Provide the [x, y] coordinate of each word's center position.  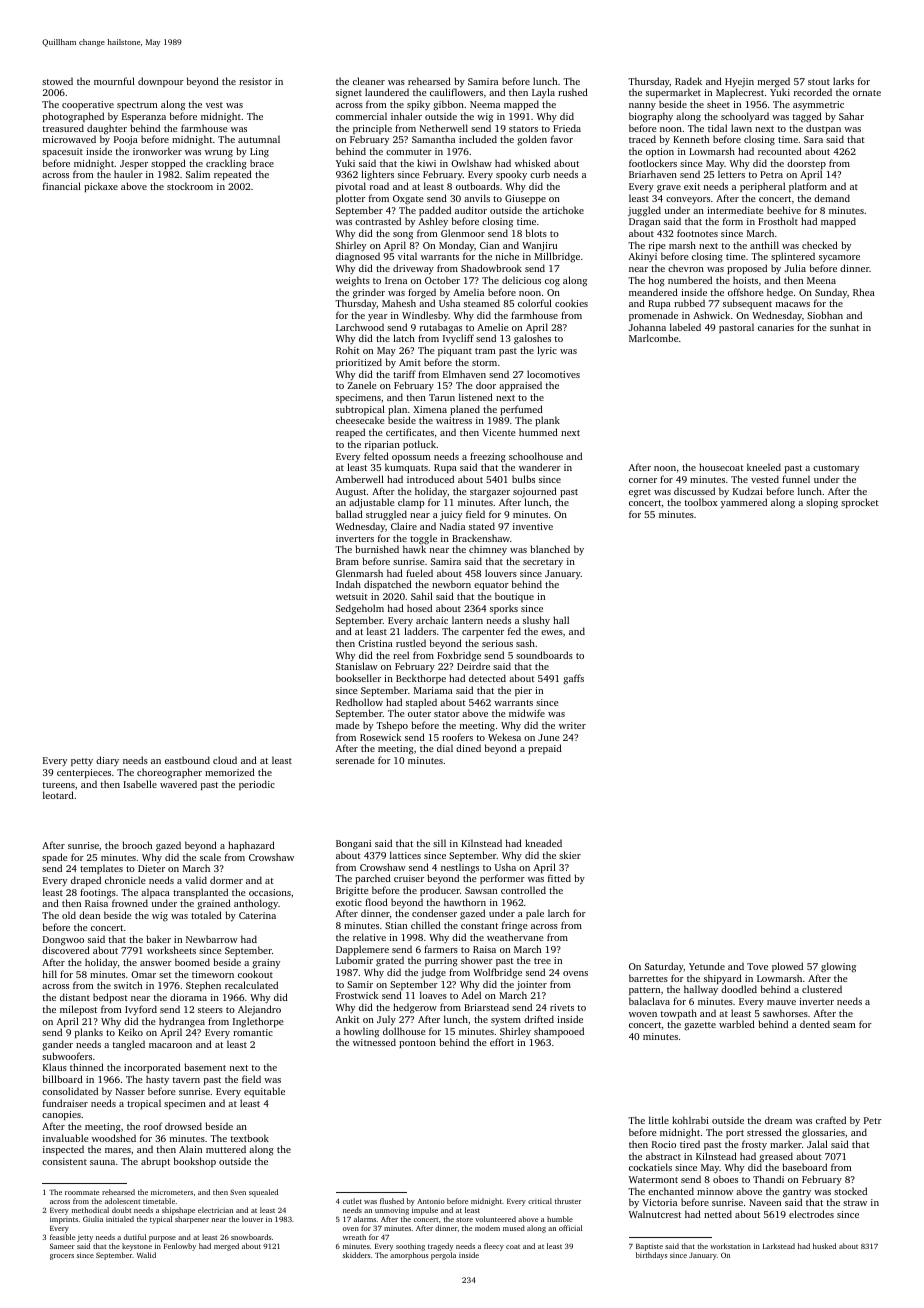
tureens [59, 785]
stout [819, 82]
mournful [114, 81]
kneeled [764, 467]
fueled [419, 573]
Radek [688, 81]
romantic [253, 1032]
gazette [700, 1026]
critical [540, 1201]
